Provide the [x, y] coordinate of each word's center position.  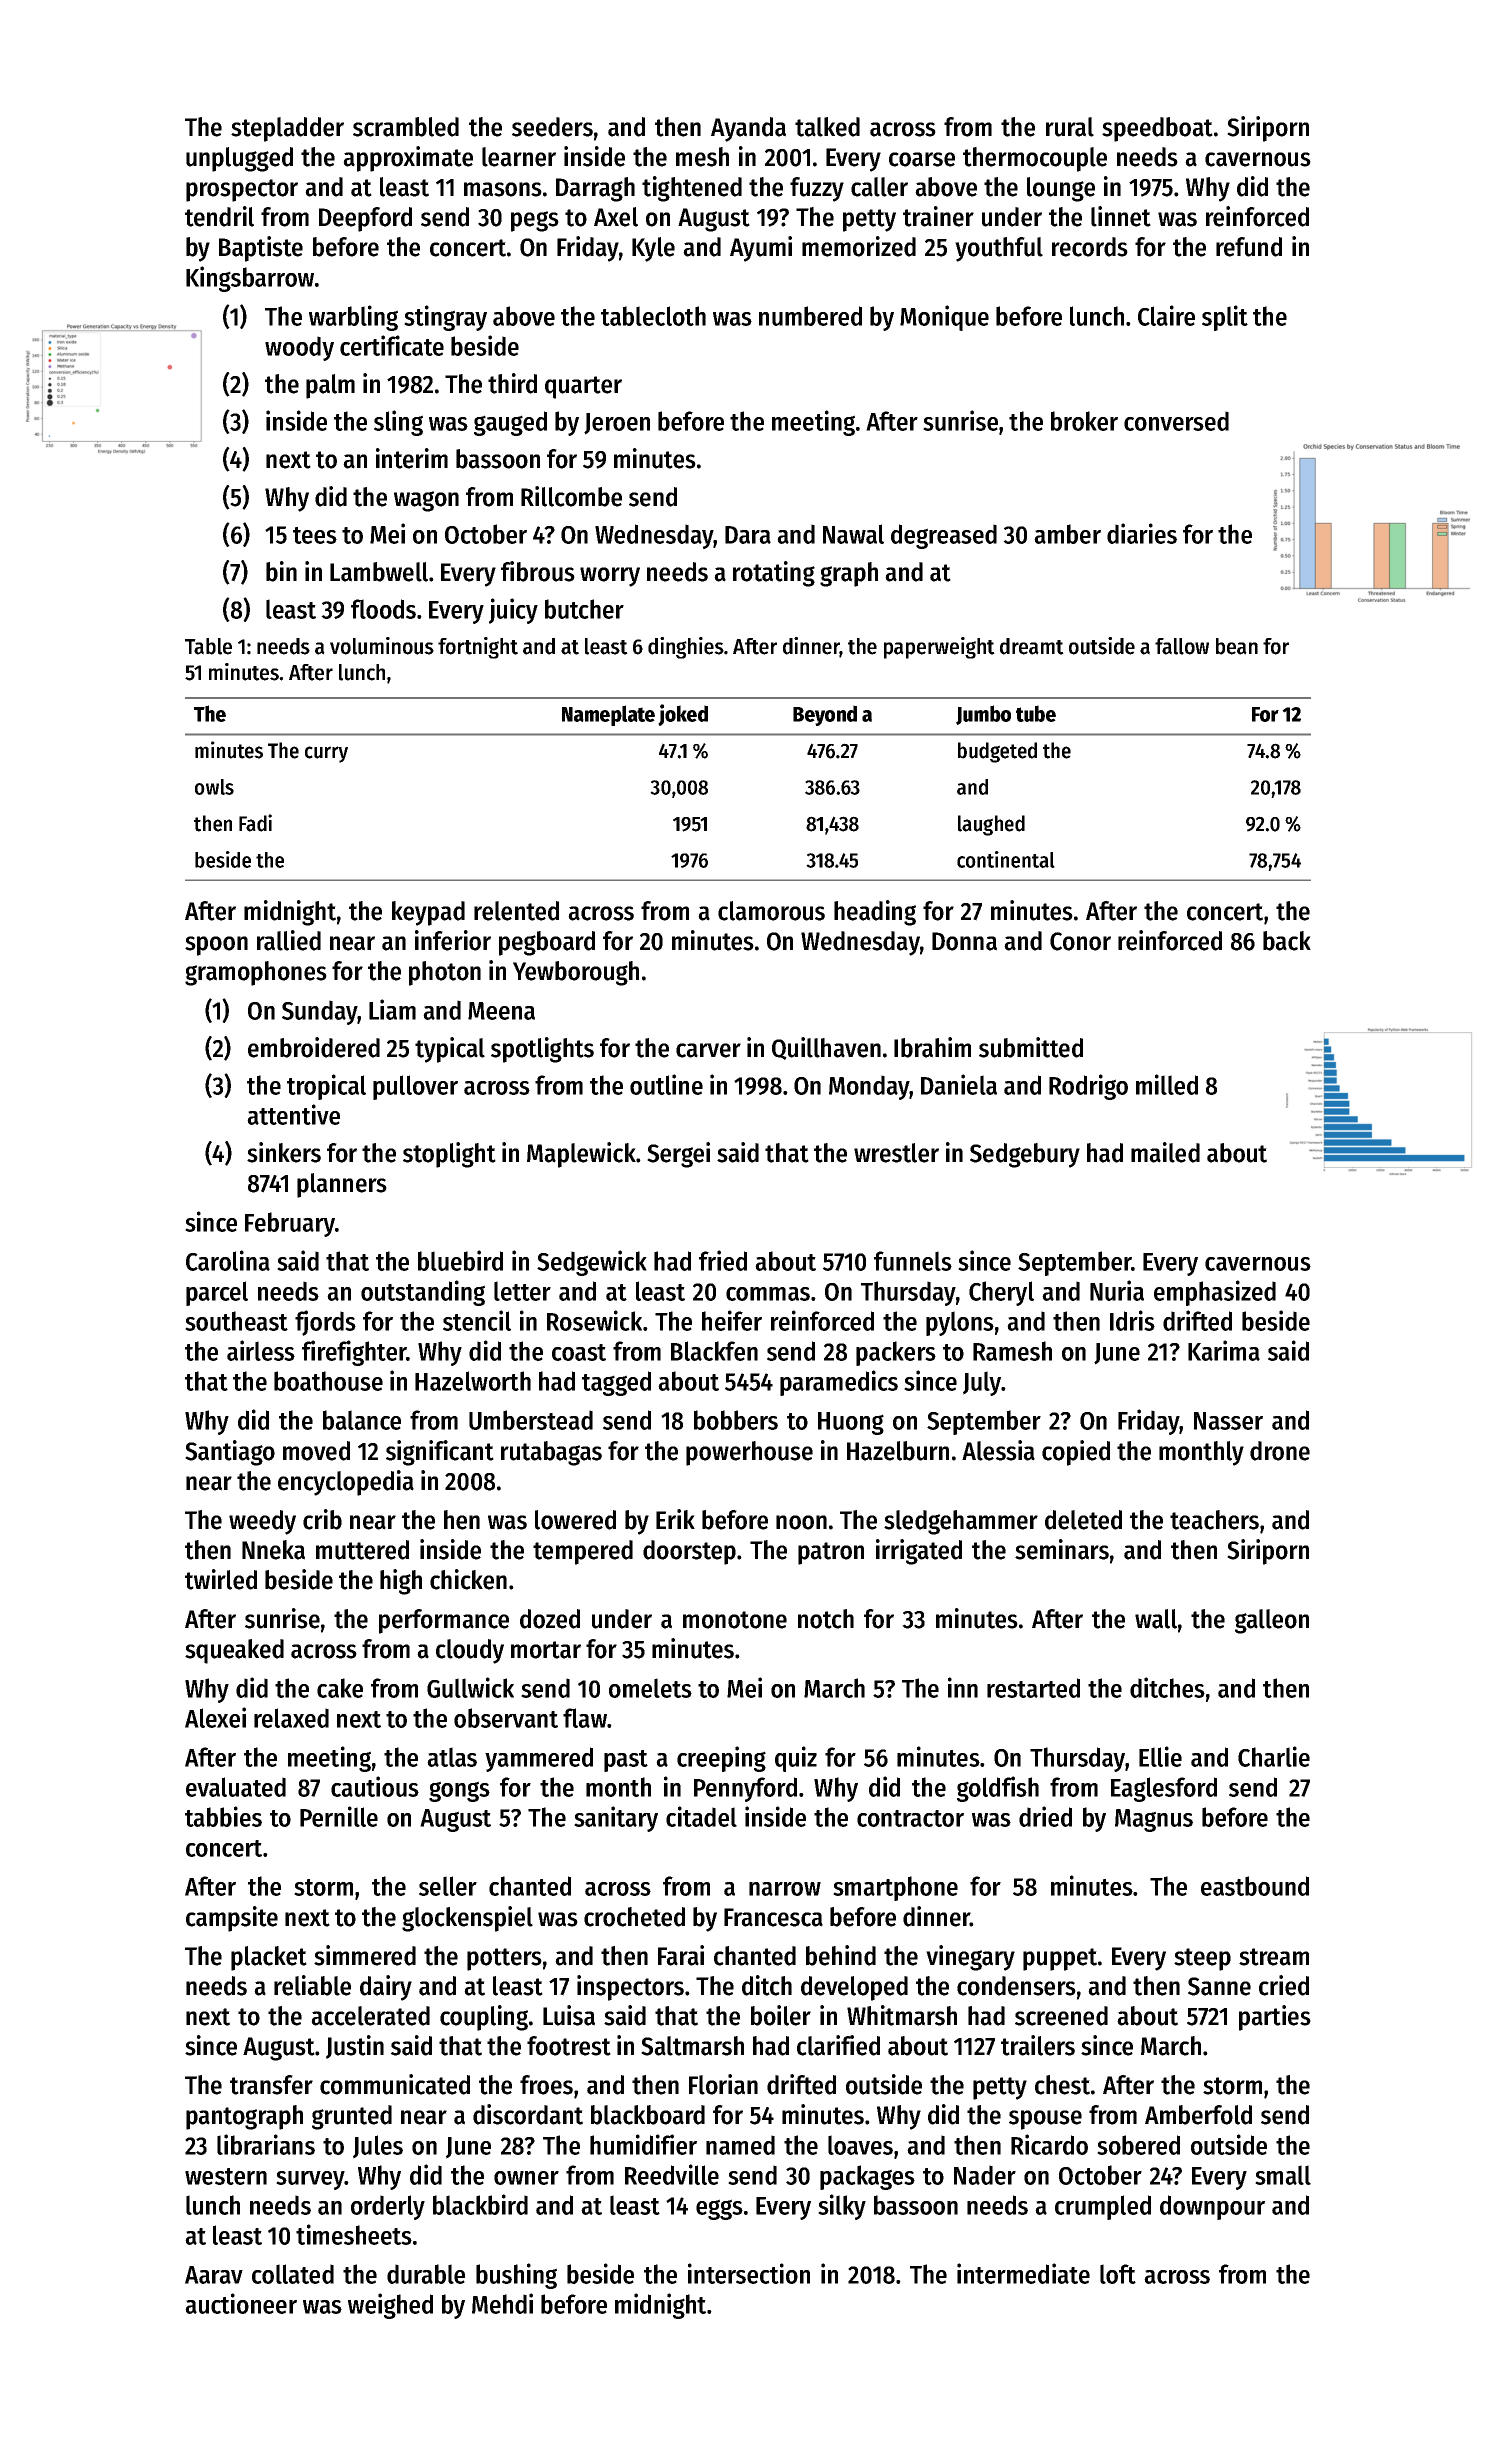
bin [281, 571]
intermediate [1023, 2273]
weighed [390, 2306]
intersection [749, 2273]
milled [1167, 1084]
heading [875, 913]
